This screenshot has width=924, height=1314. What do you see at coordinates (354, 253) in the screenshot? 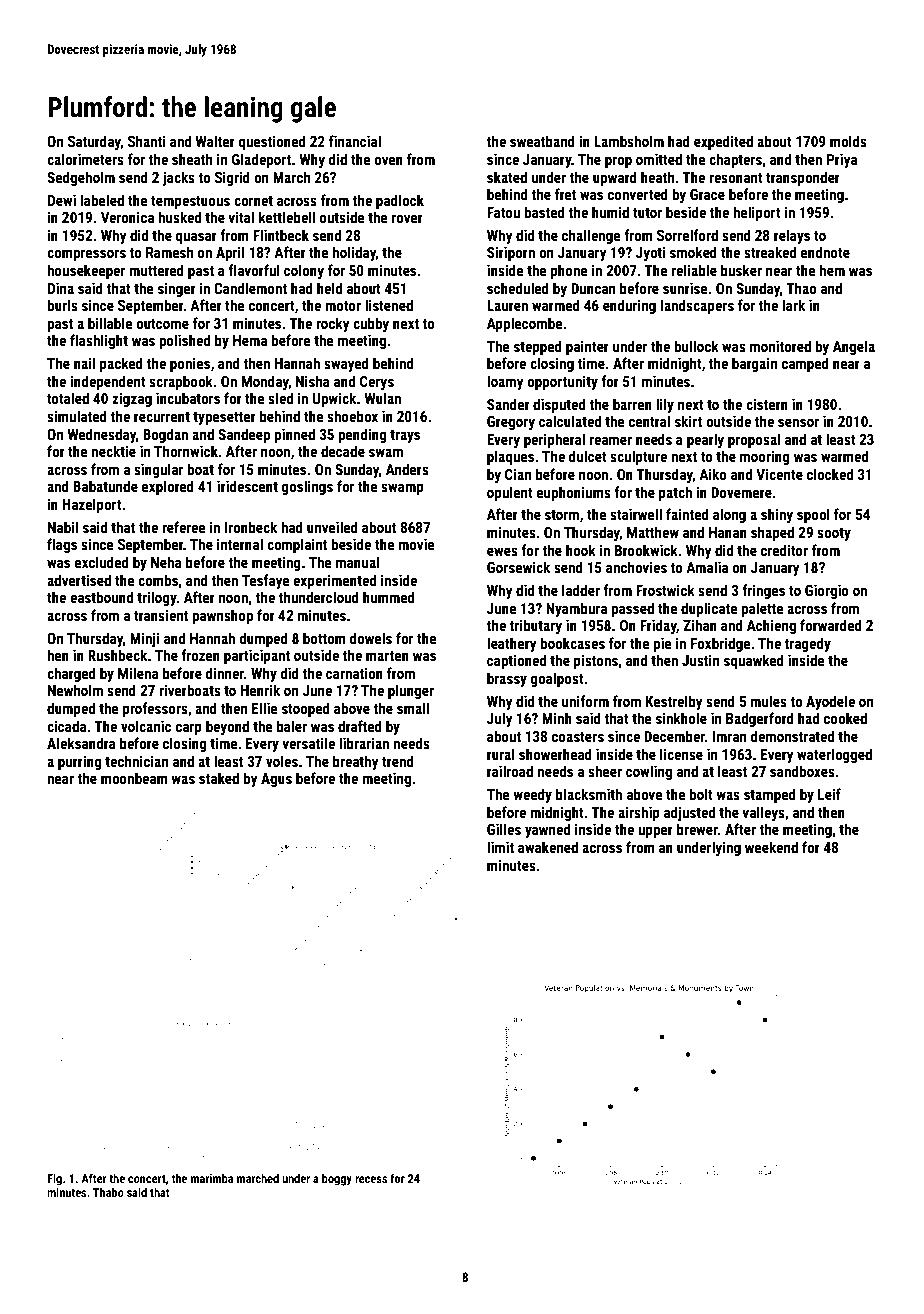
I see `holiday` at bounding box center [354, 253].
